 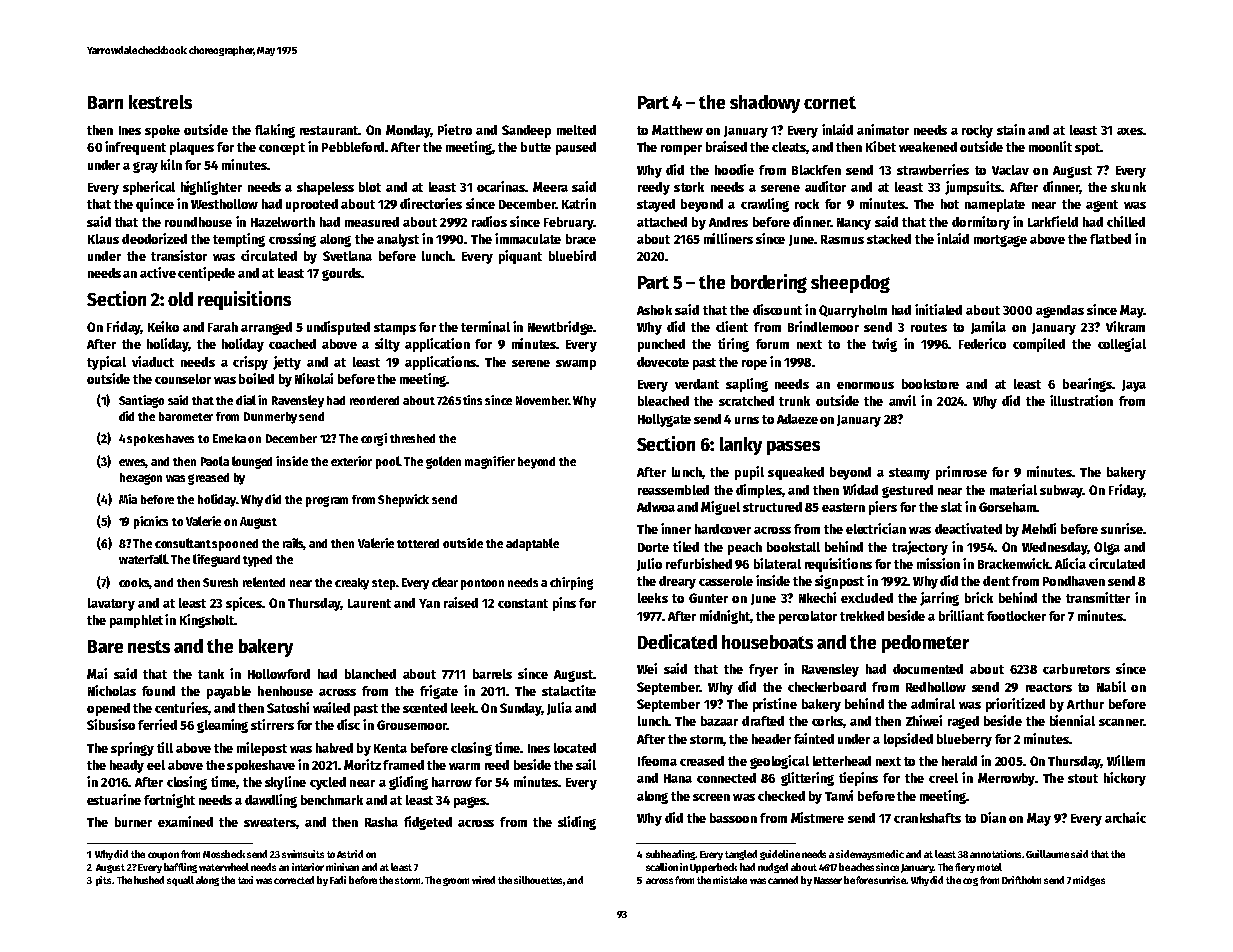 I want to click on gleaming, so click(x=222, y=726).
